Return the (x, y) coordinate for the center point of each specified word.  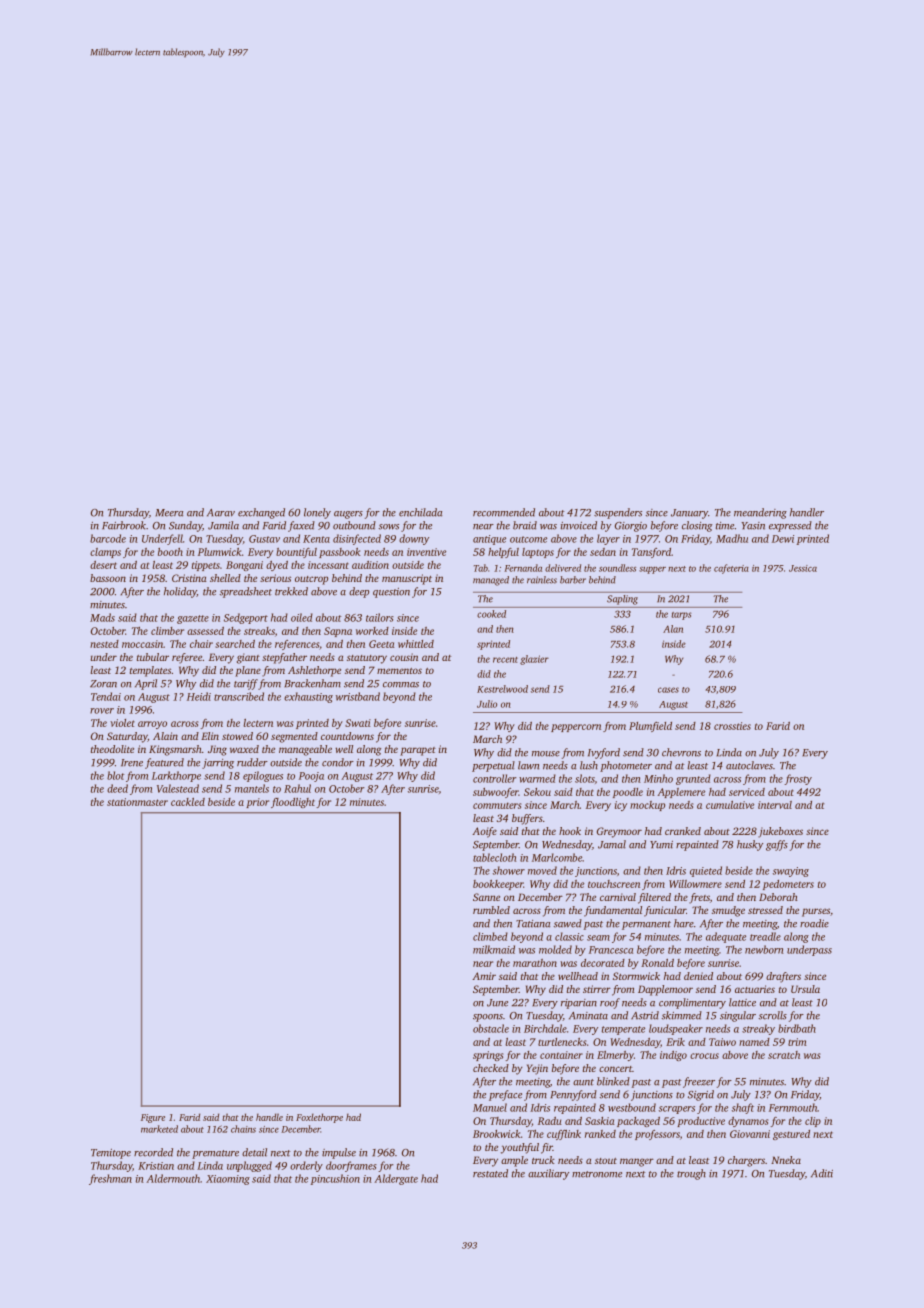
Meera (169, 513)
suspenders (618, 513)
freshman (110, 1179)
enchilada (420, 512)
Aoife (484, 832)
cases (668, 690)
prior (257, 803)
